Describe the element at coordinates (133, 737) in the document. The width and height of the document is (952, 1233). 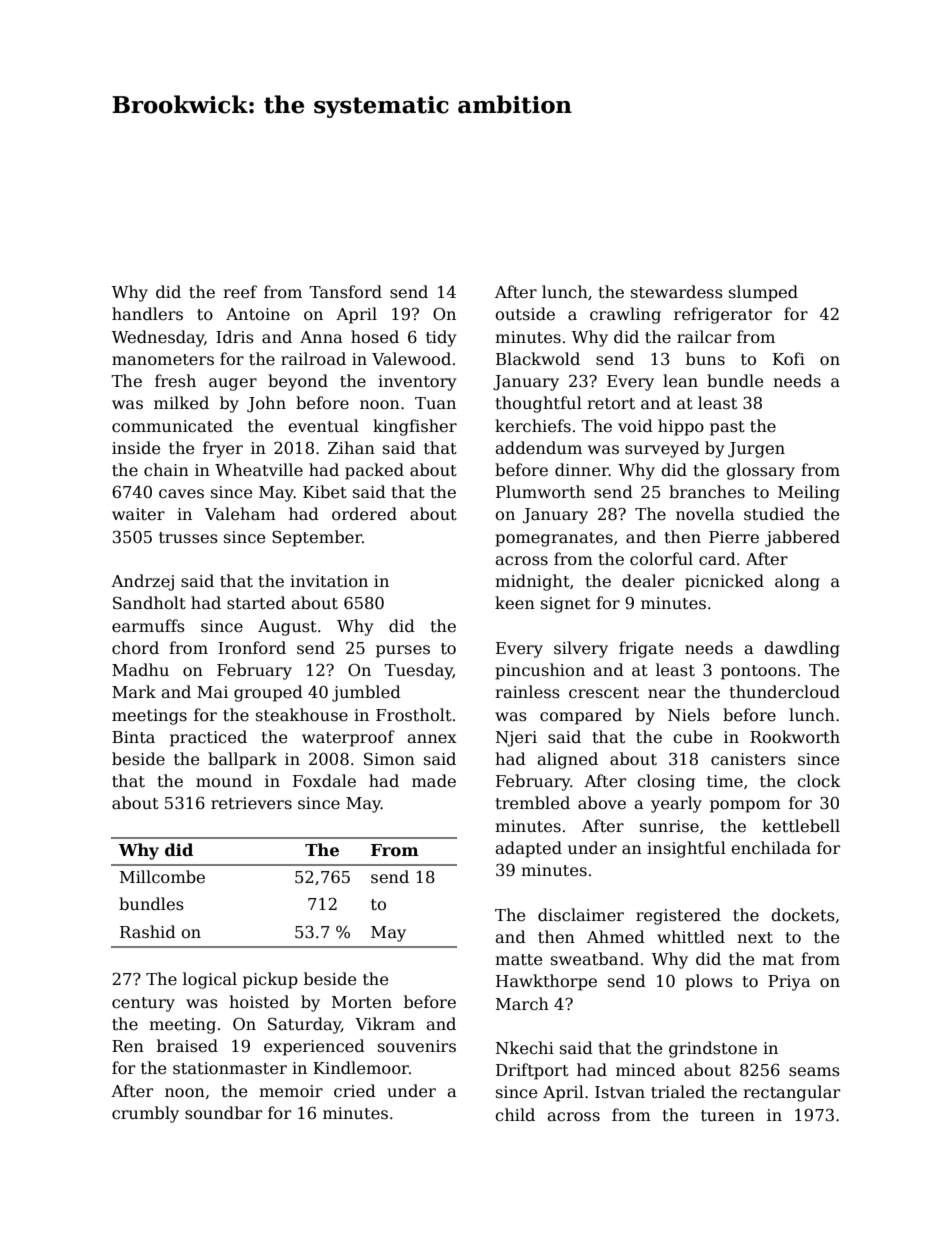
I see `Binta` at that location.
